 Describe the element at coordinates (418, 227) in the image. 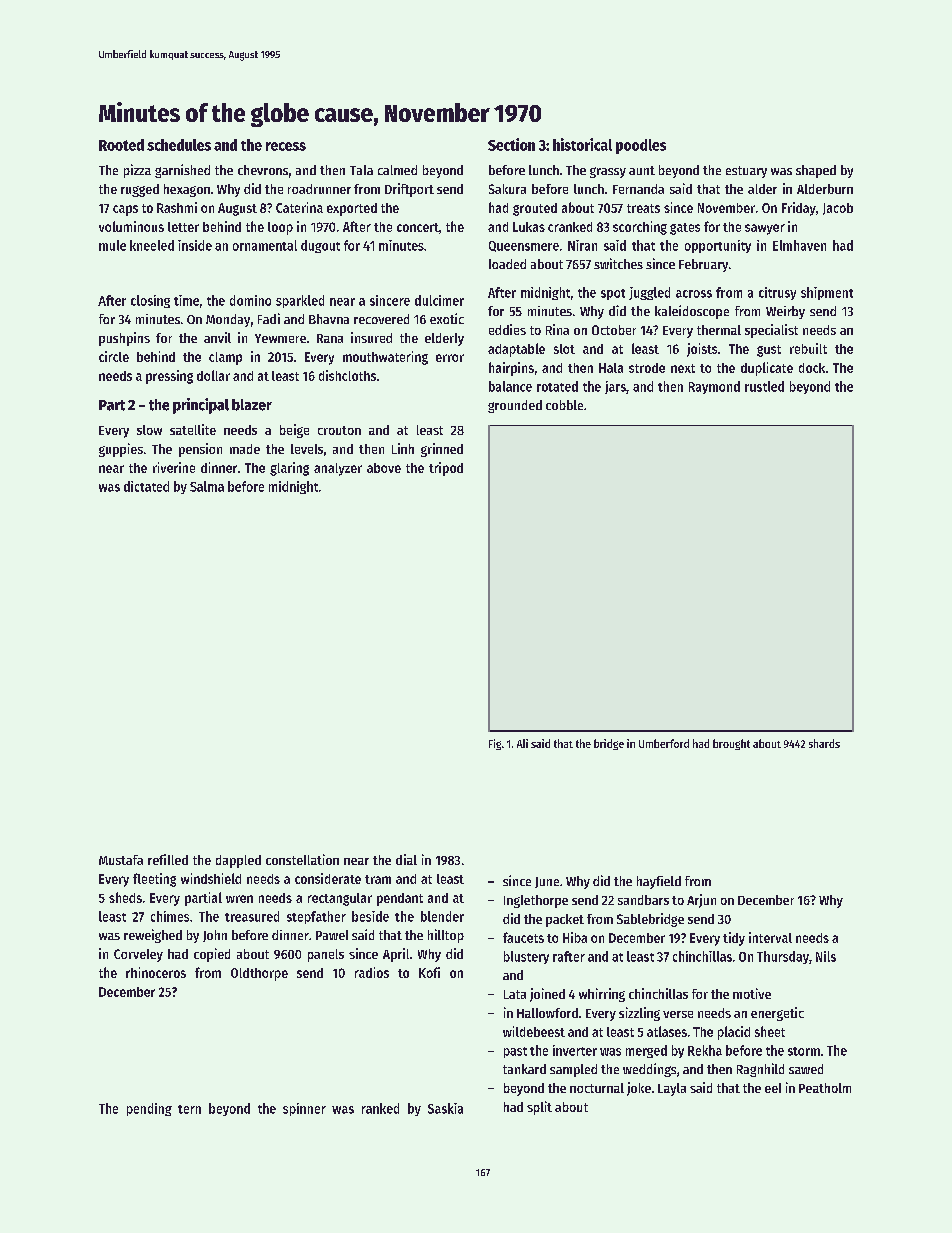

I see `concert` at that location.
